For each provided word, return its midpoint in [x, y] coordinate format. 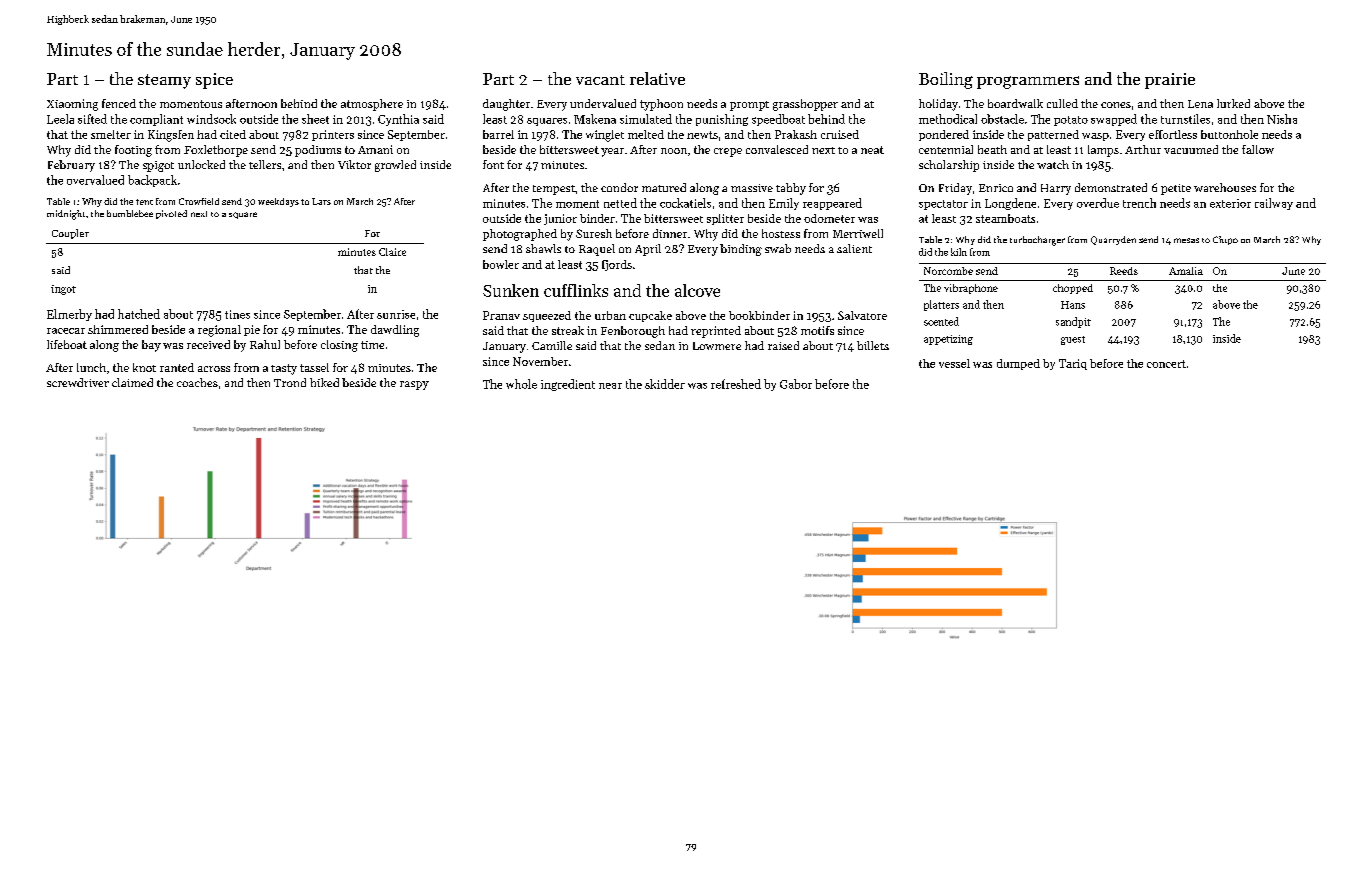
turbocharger [1037, 241]
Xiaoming [72, 105]
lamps [1103, 151]
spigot [158, 166]
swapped [1114, 120]
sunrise [396, 314]
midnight [66, 215]
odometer [829, 218]
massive [752, 188]
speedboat [778, 120]
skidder [665, 384]
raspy [414, 385]
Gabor [796, 384]
